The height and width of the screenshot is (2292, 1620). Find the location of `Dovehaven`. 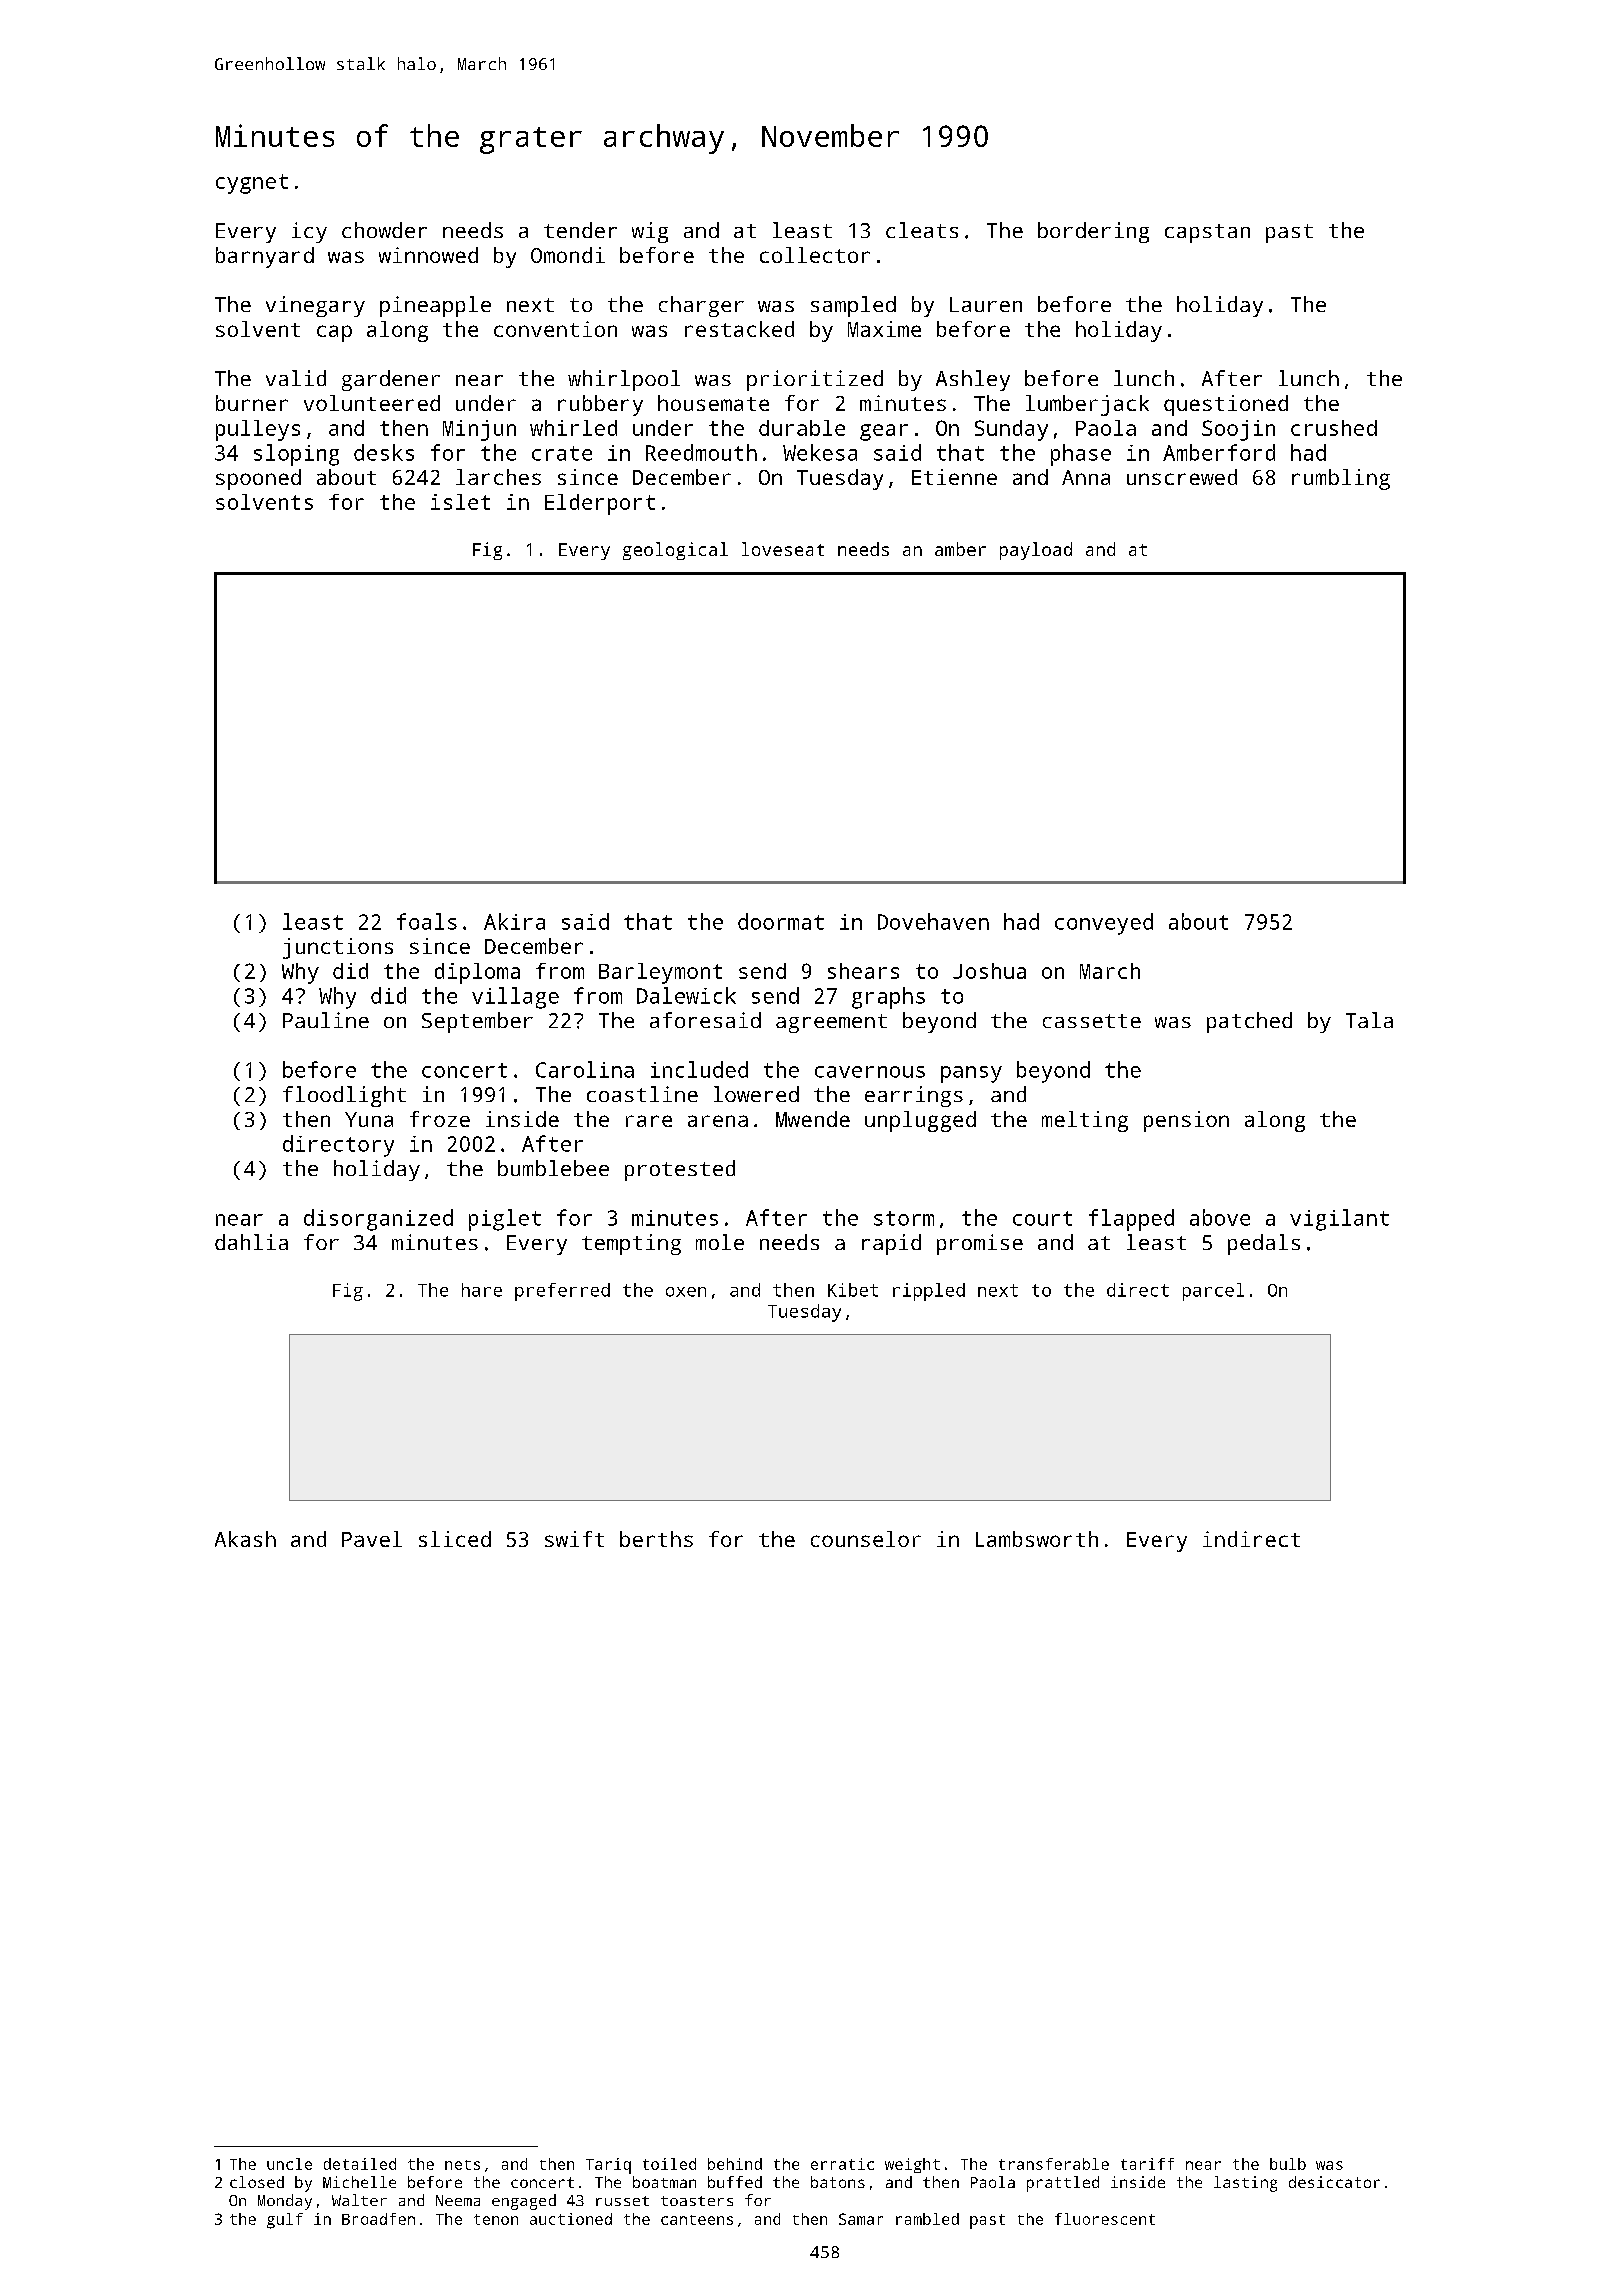

Dovehaven is located at coordinates (933, 921).
